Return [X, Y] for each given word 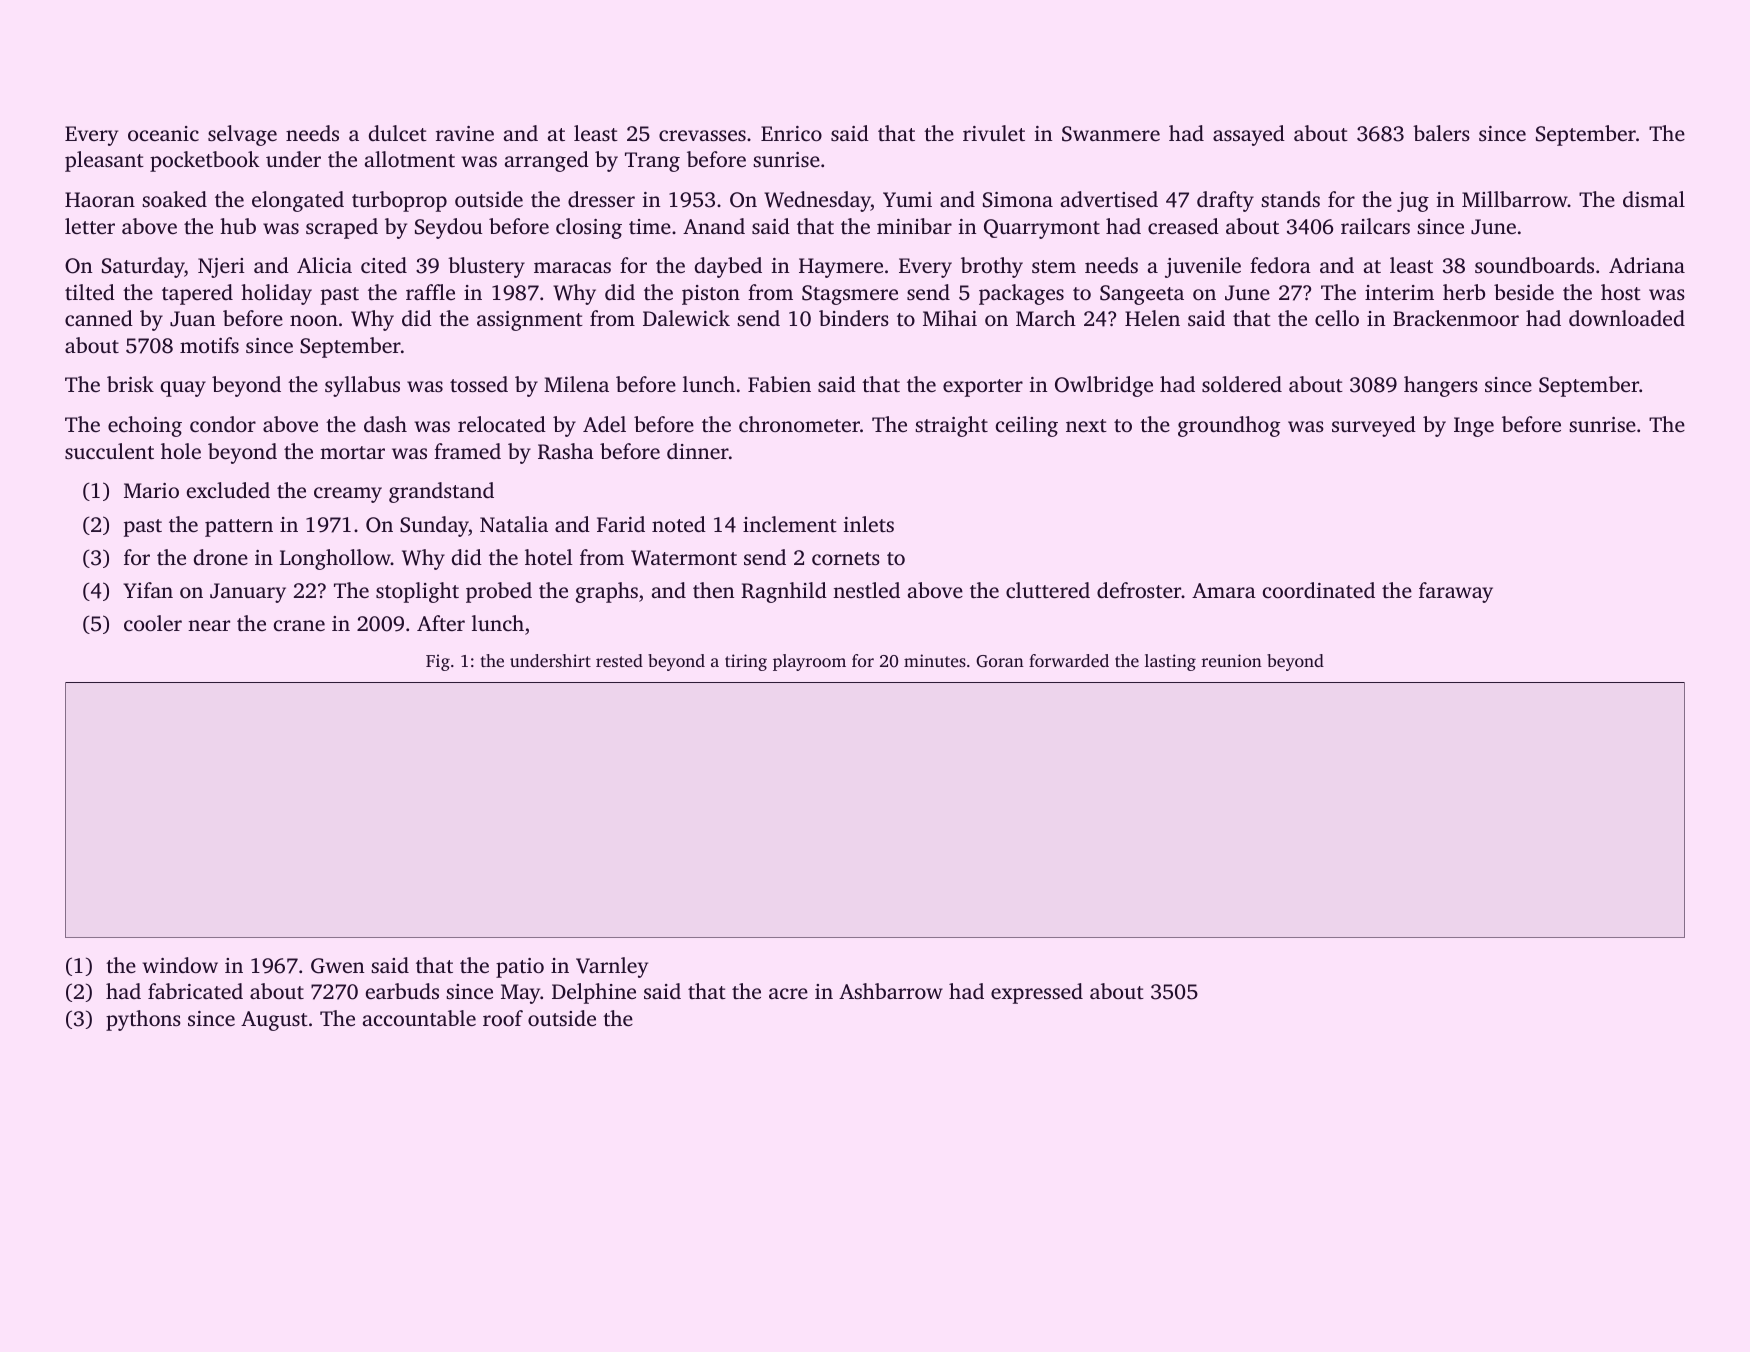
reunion [1232, 660]
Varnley [612, 967]
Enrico [791, 133]
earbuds [402, 991]
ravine [465, 133]
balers [1441, 133]
